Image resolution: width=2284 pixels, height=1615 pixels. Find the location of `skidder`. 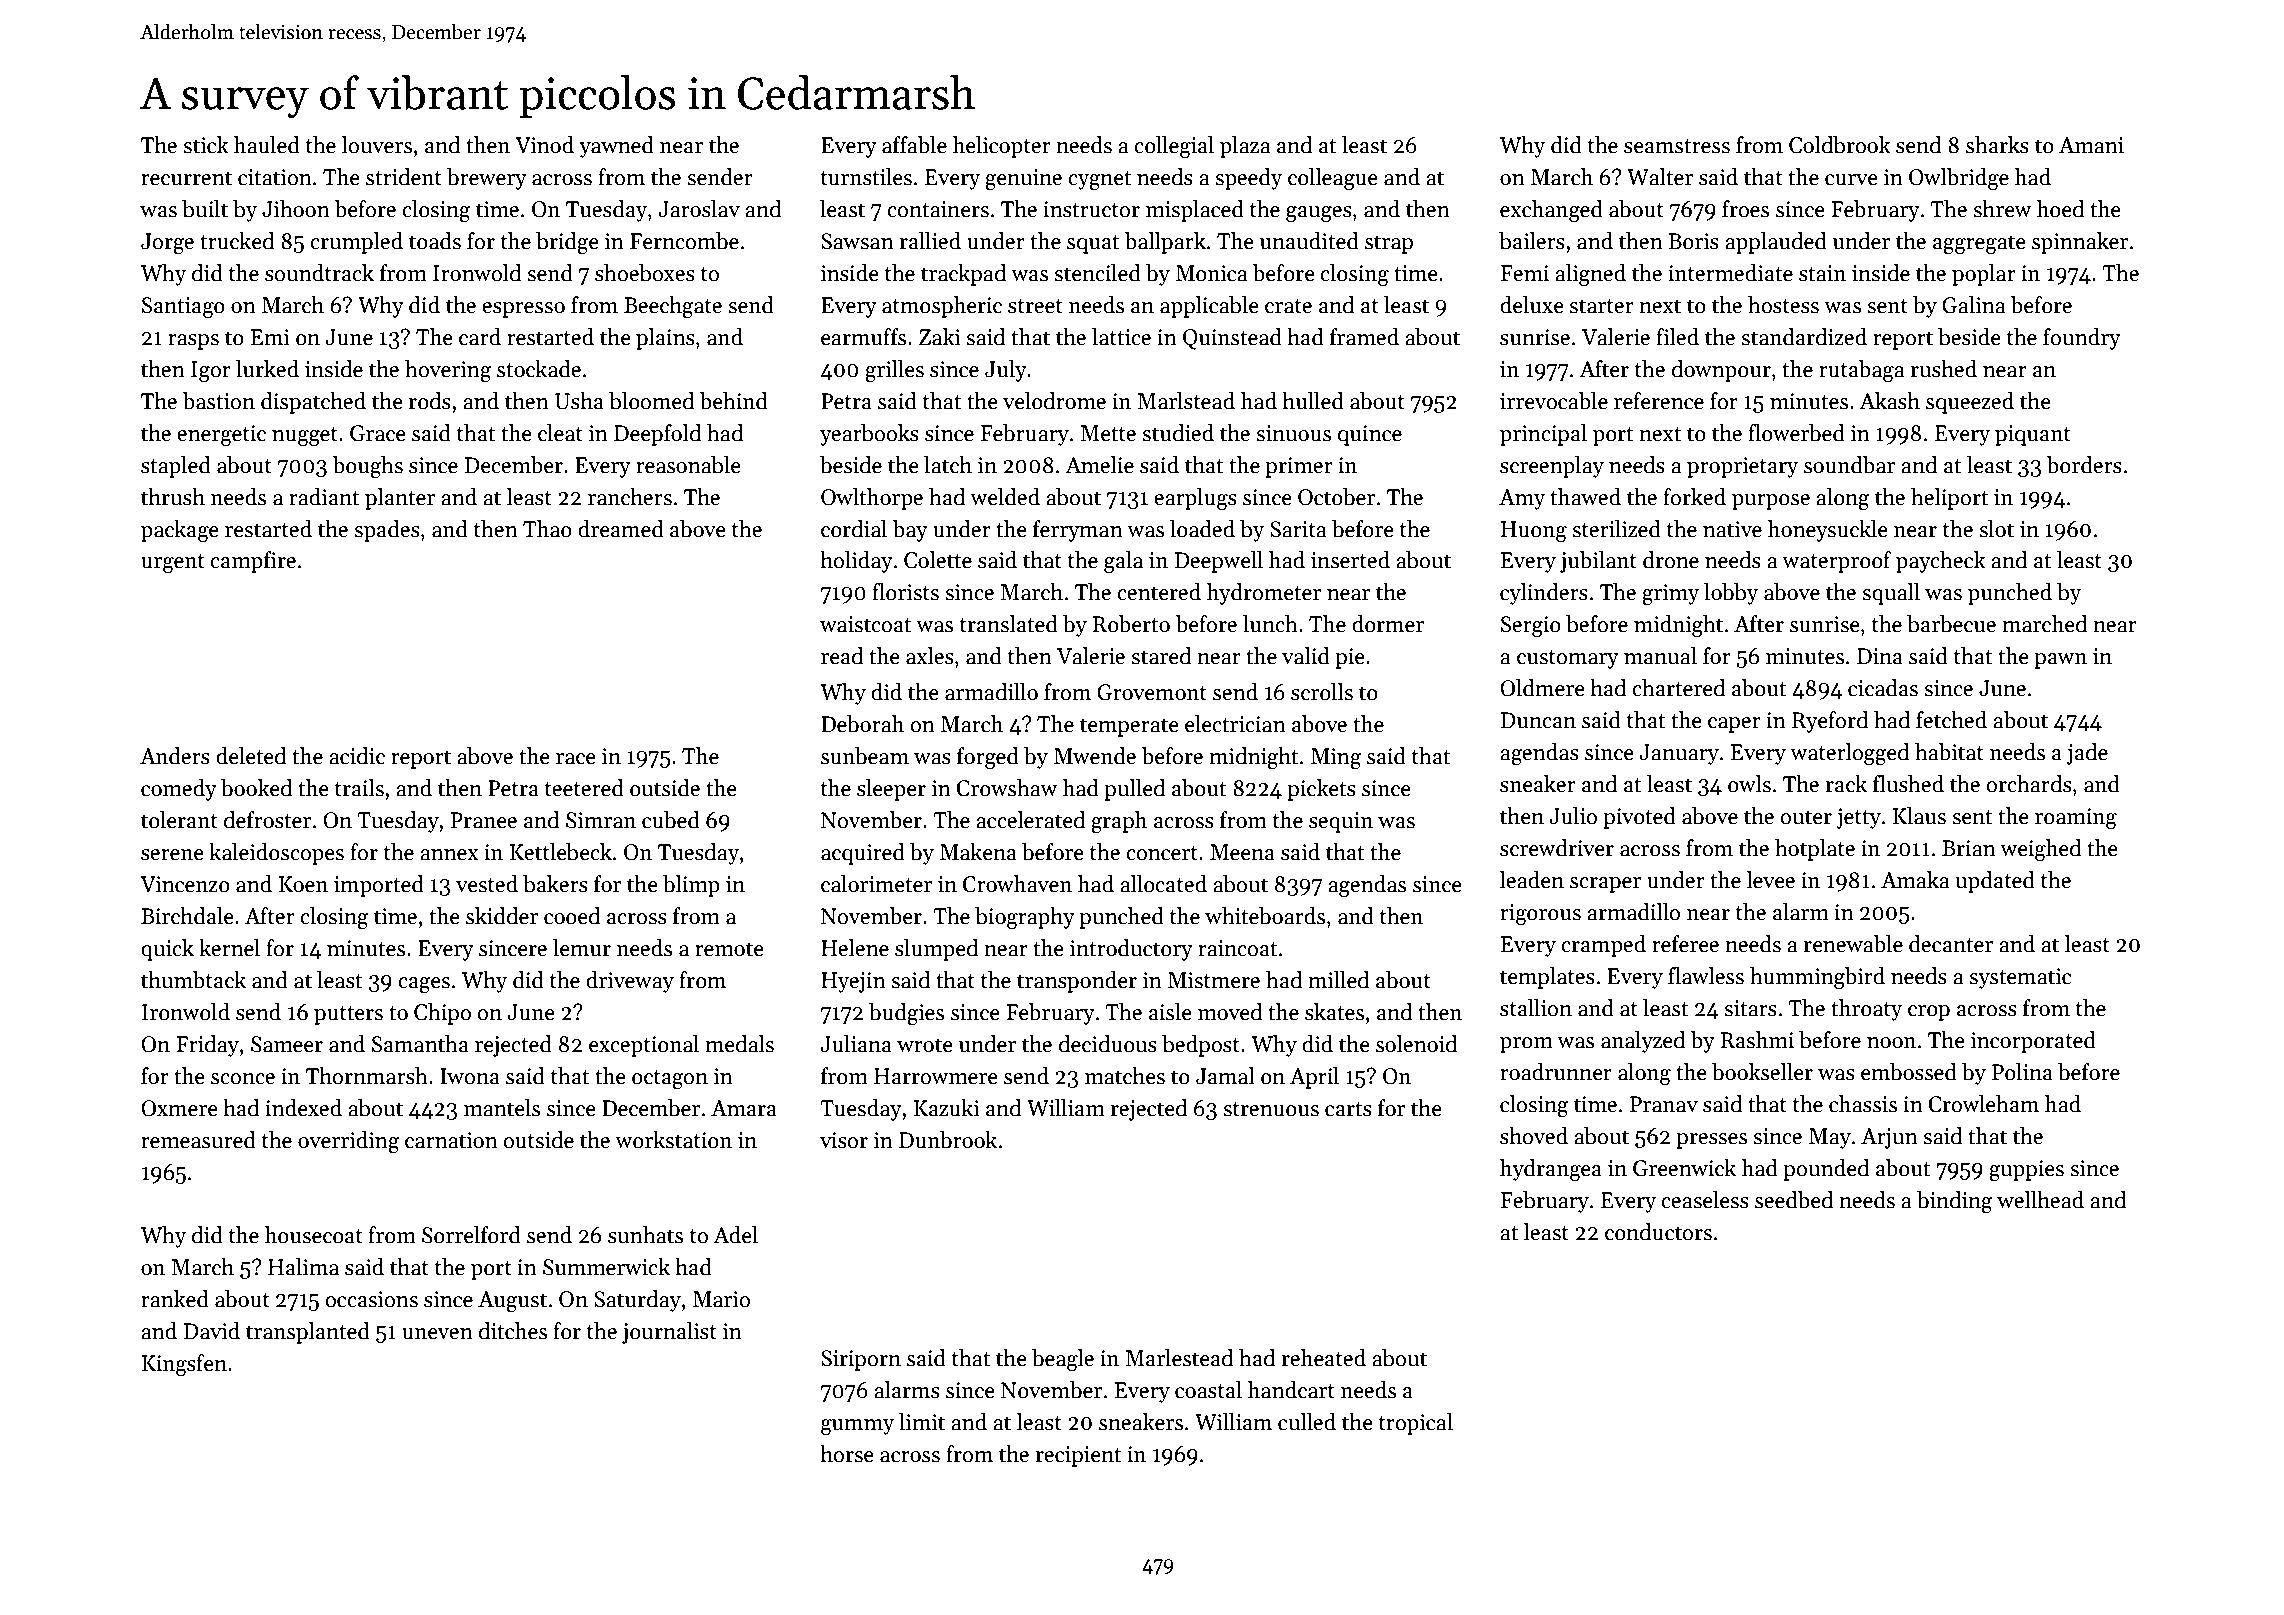

skidder is located at coordinates (502, 916).
